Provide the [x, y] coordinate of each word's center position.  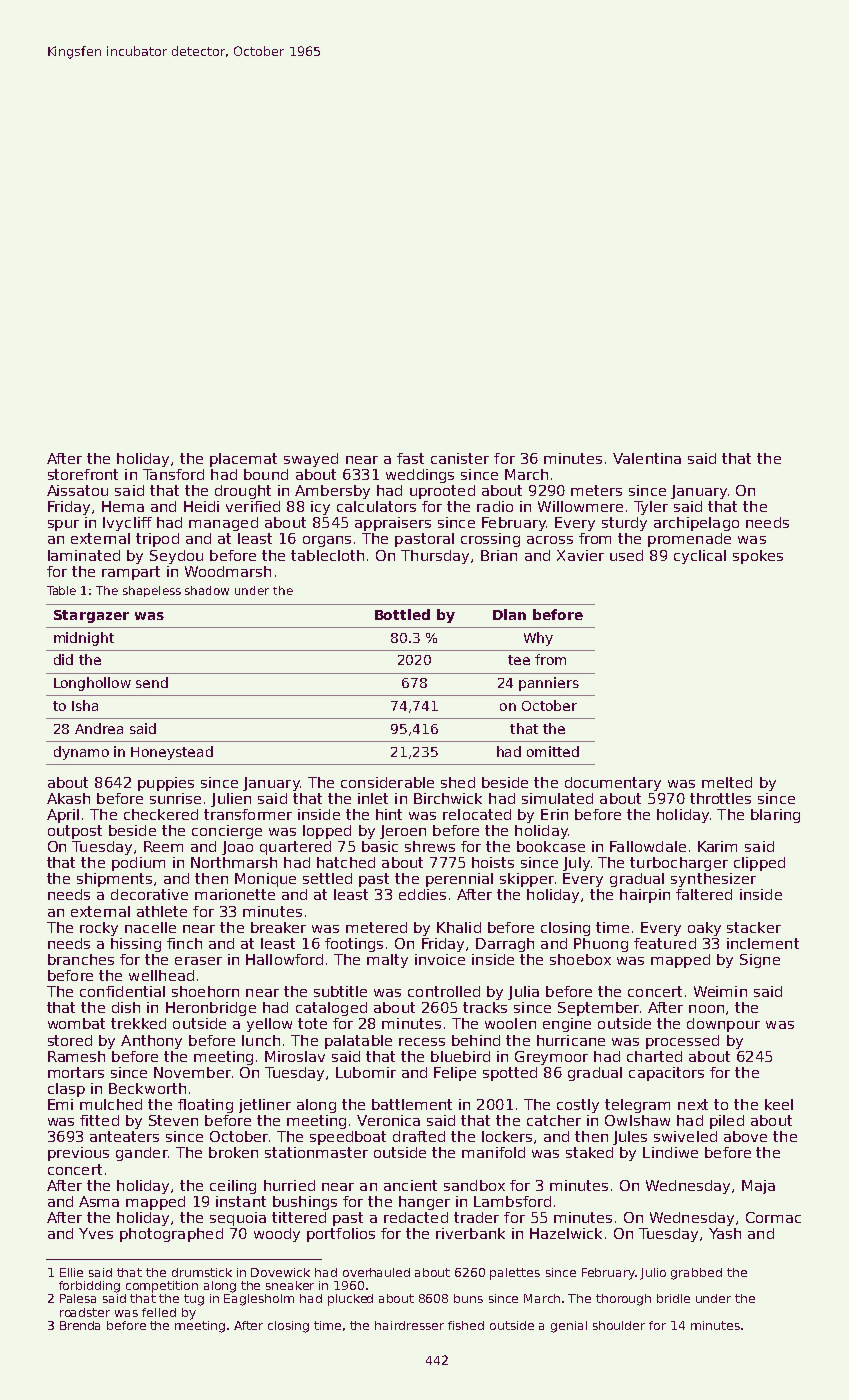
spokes [758, 557]
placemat [243, 460]
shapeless [152, 591]
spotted [510, 1074]
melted [727, 782]
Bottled [402, 614]
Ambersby [332, 492]
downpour [723, 1025]
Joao [237, 848]
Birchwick [448, 798]
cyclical [700, 557]
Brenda [80, 1325]
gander [142, 1154]
